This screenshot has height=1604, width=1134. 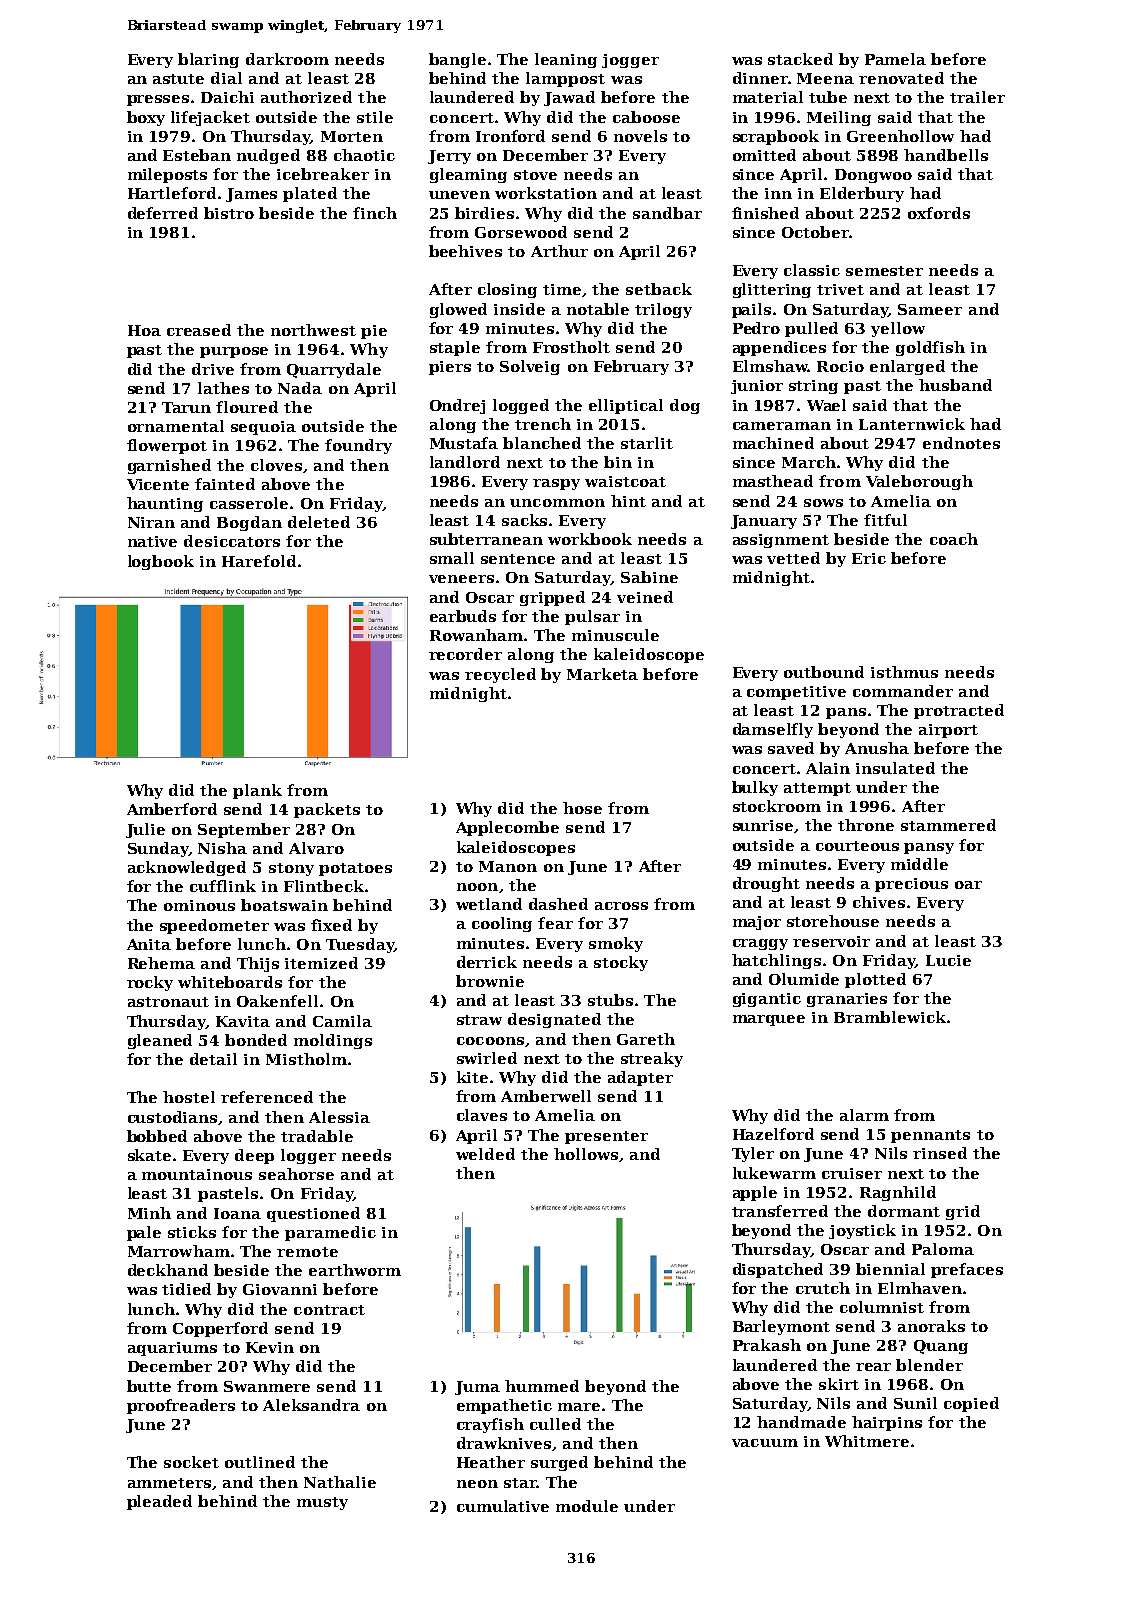 What do you see at coordinates (667, 213) in the screenshot?
I see `sandbar` at bounding box center [667, 213].
